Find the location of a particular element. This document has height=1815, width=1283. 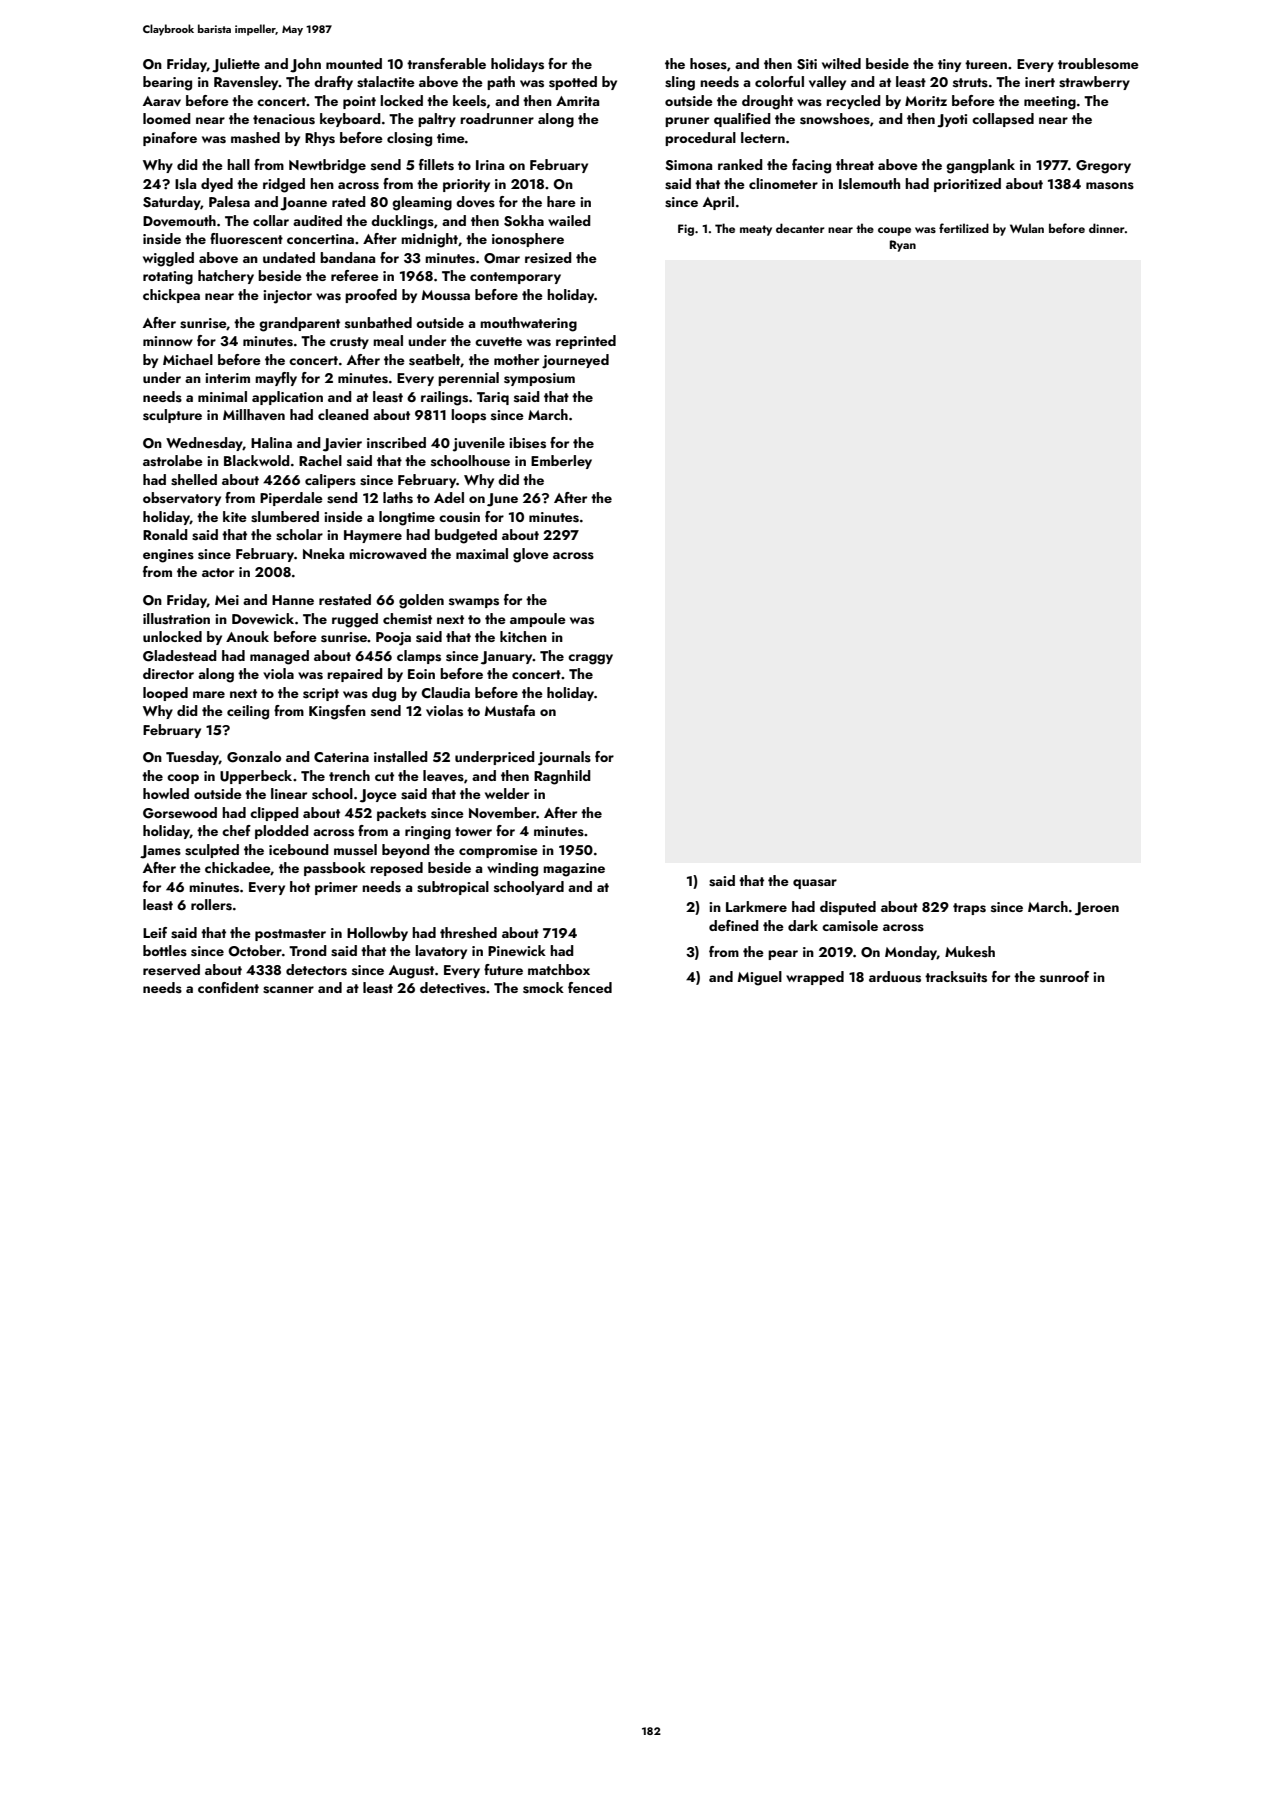

Javier is located at coordinates (342, 445).
